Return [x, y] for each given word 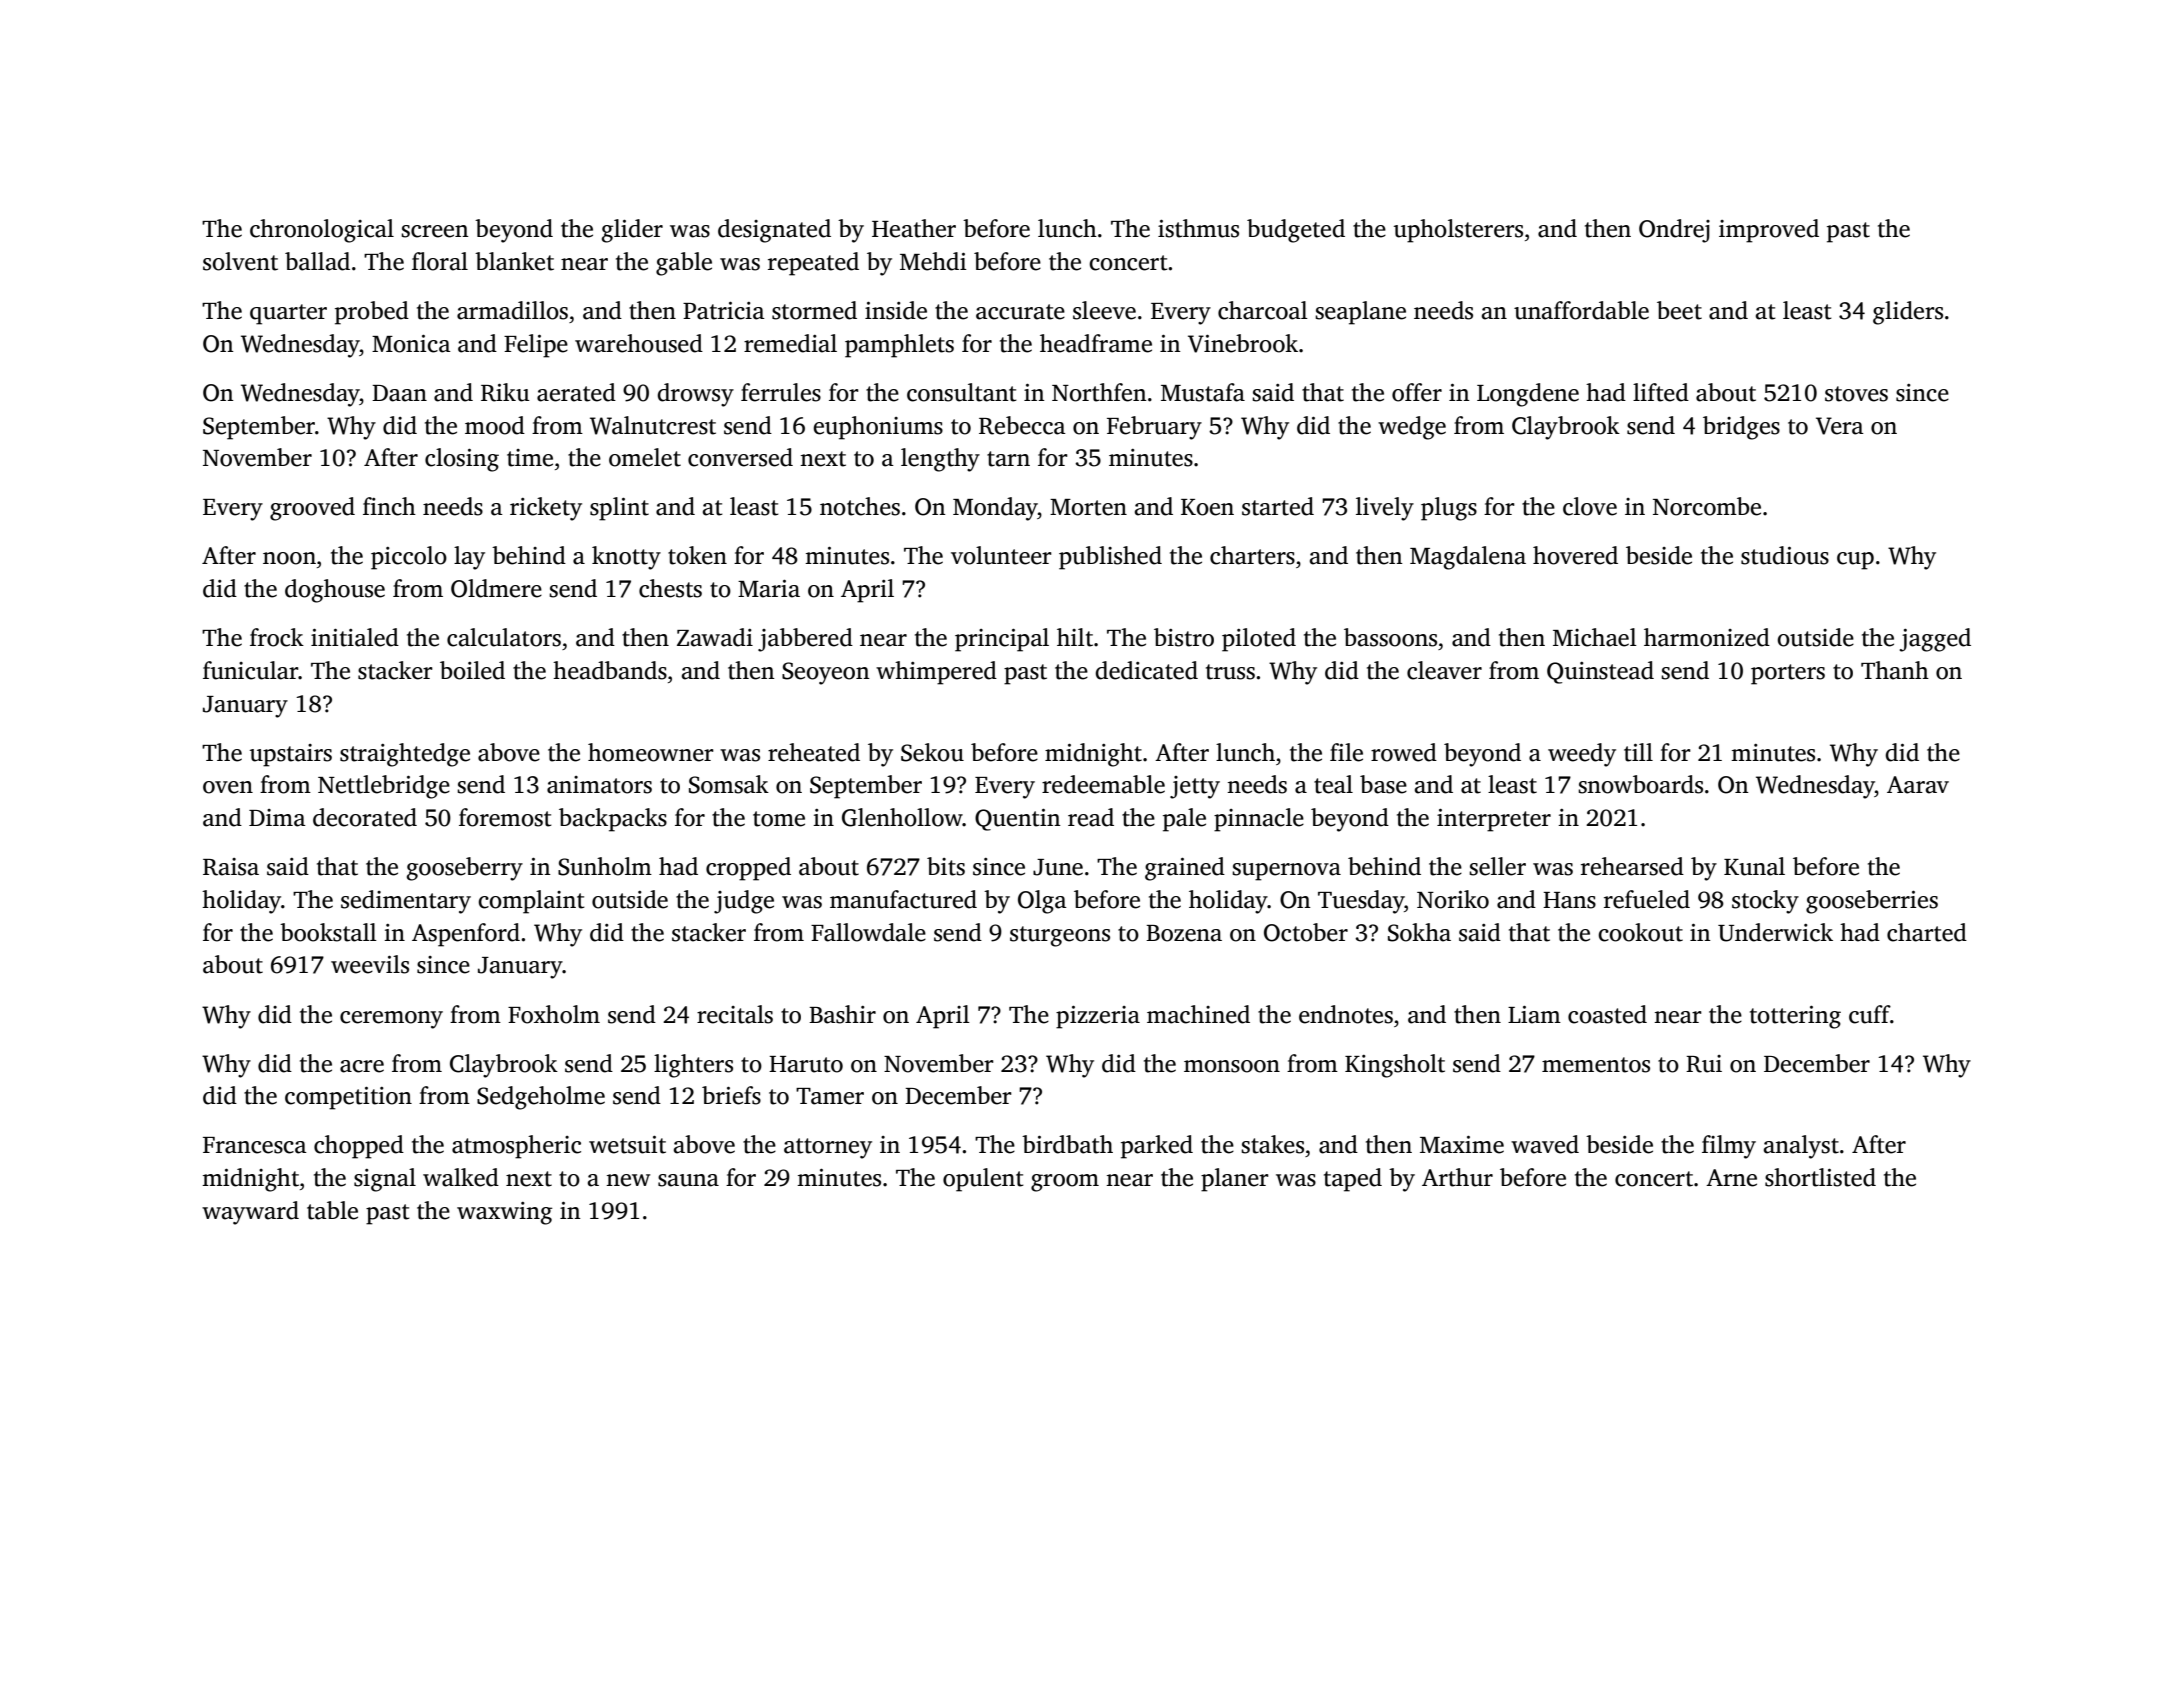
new [628, 1180]
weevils [370, 964]
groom [1065, 1183]
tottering [1795, 1017]
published [1110, 558]
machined [1198, 1014]
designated [774, 231]
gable [684, 264]
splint [619, 509]
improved [1769, 231]
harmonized [1707, 637]
